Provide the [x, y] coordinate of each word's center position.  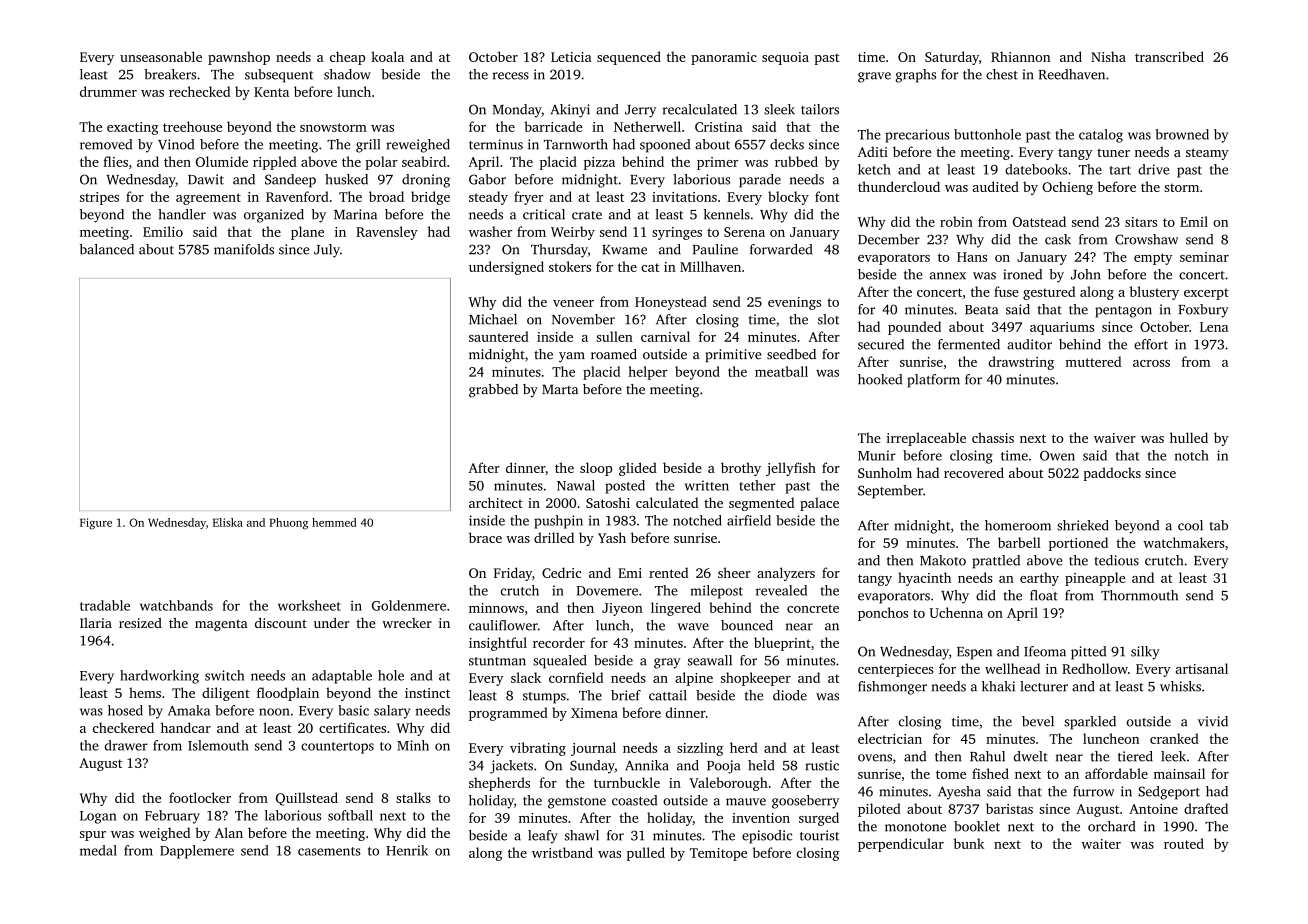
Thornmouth [1139, 595]
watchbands [176, 605]
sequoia [785, 58]
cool [1190, 525]
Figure [96, 524]
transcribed [1169, 56]
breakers [170, 74]
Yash [612, 537]
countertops [337, 748]
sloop [596, 469]
